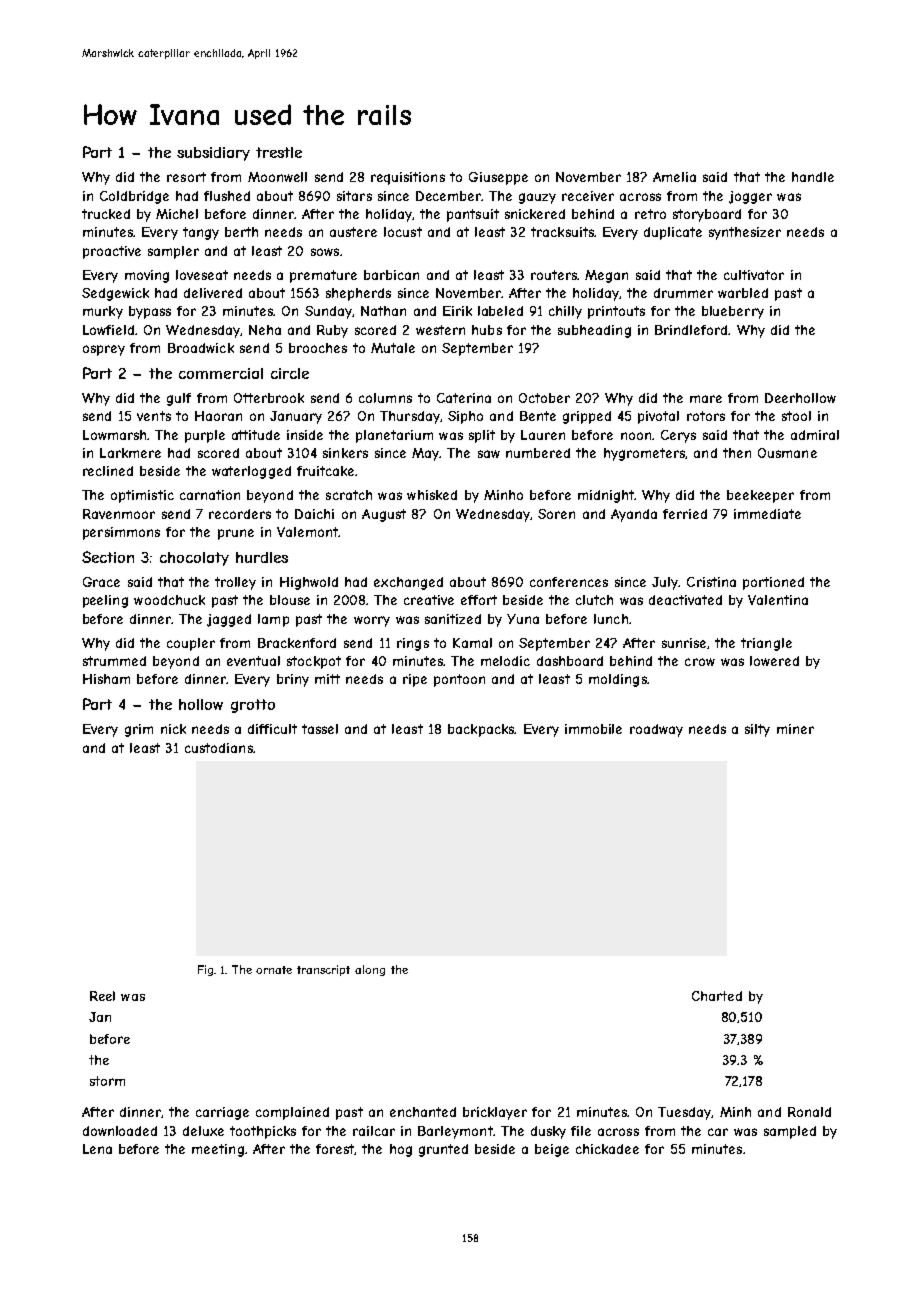  I want to click on Daichi, so click(314, 514).
